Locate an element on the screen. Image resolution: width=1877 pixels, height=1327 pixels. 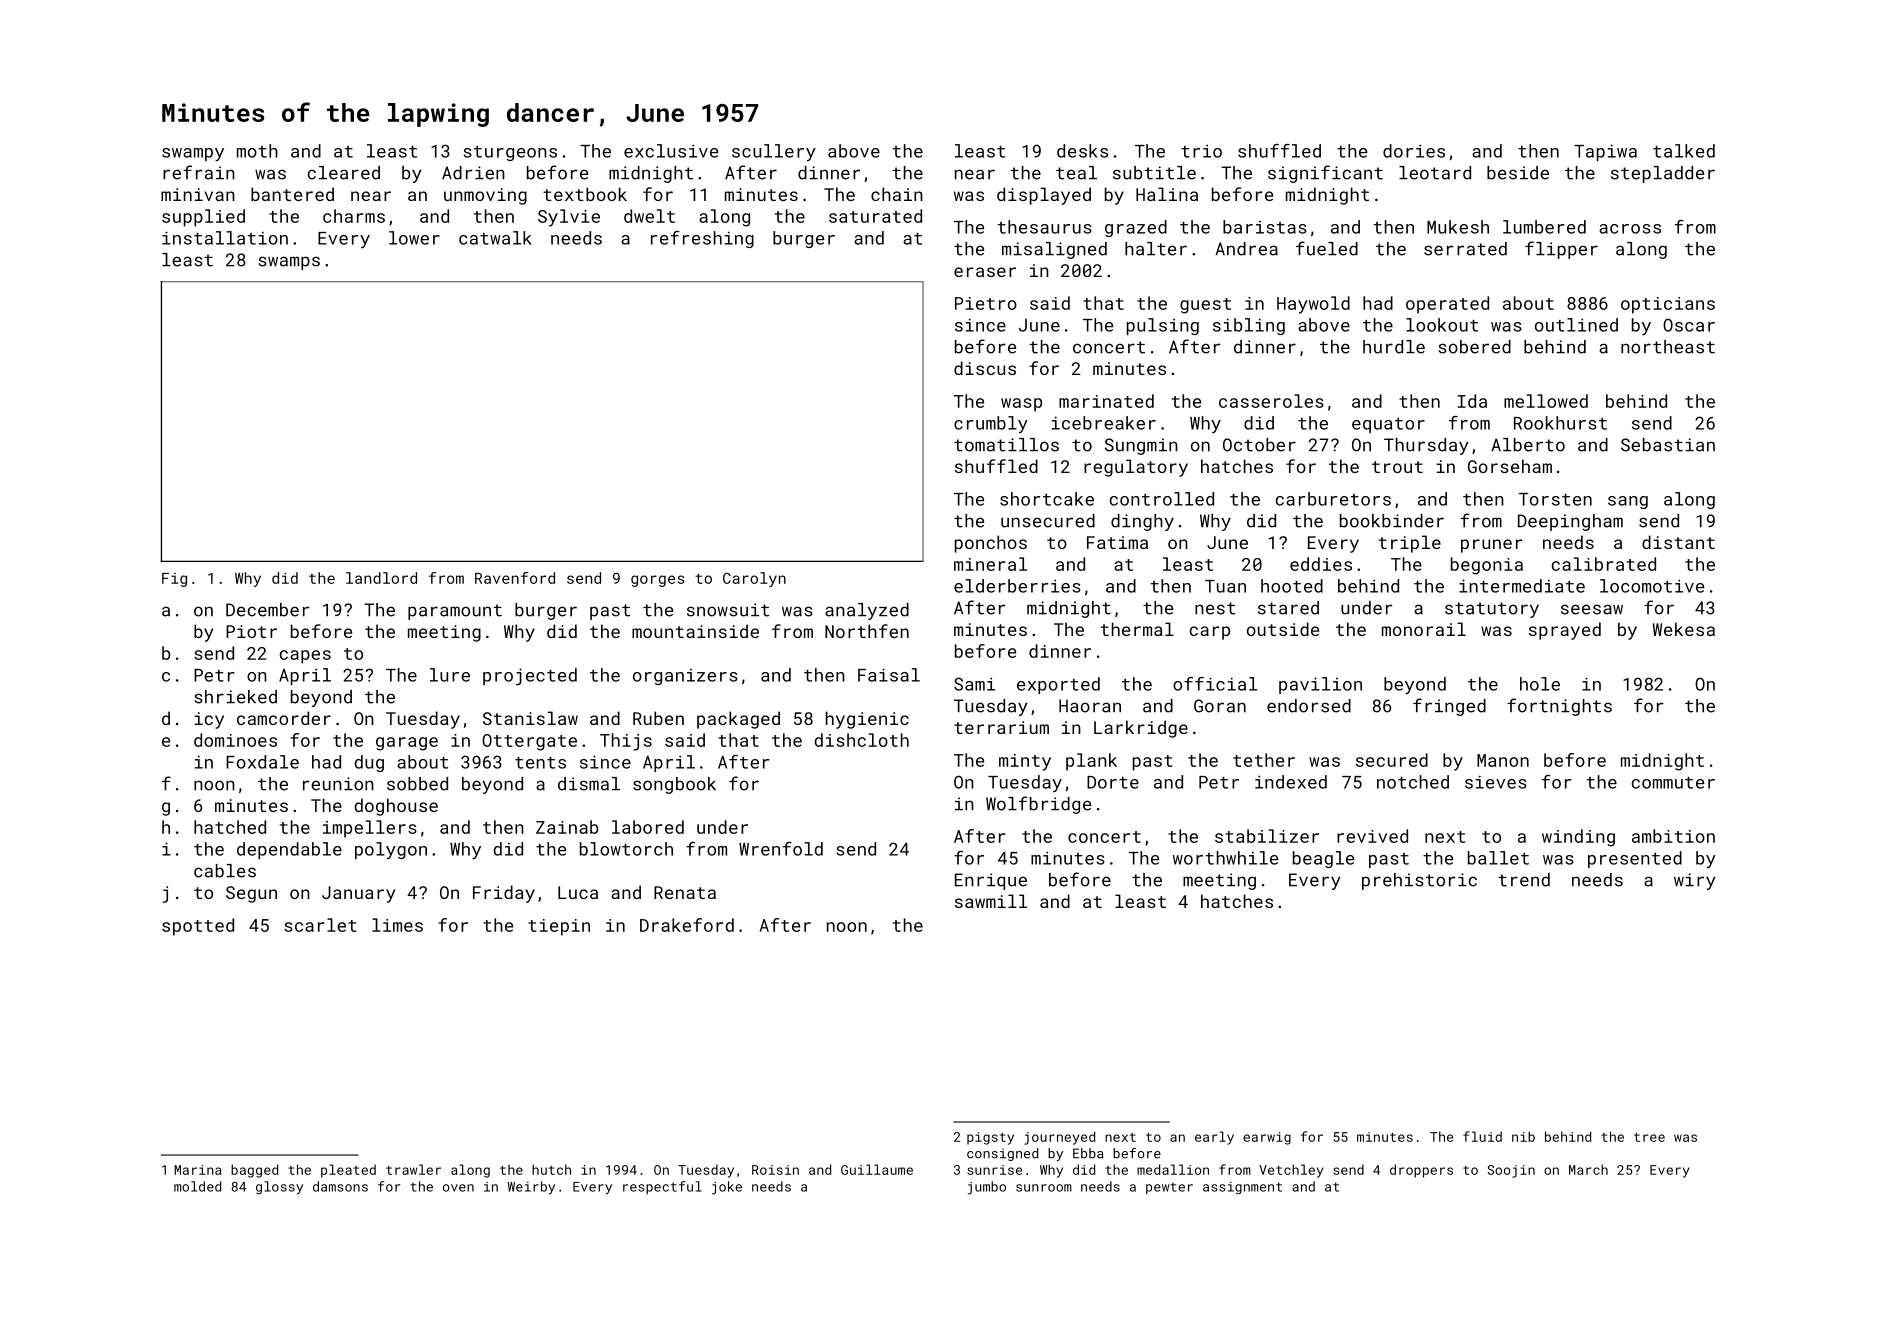
refreshing is located at coordinates (702, 239).
